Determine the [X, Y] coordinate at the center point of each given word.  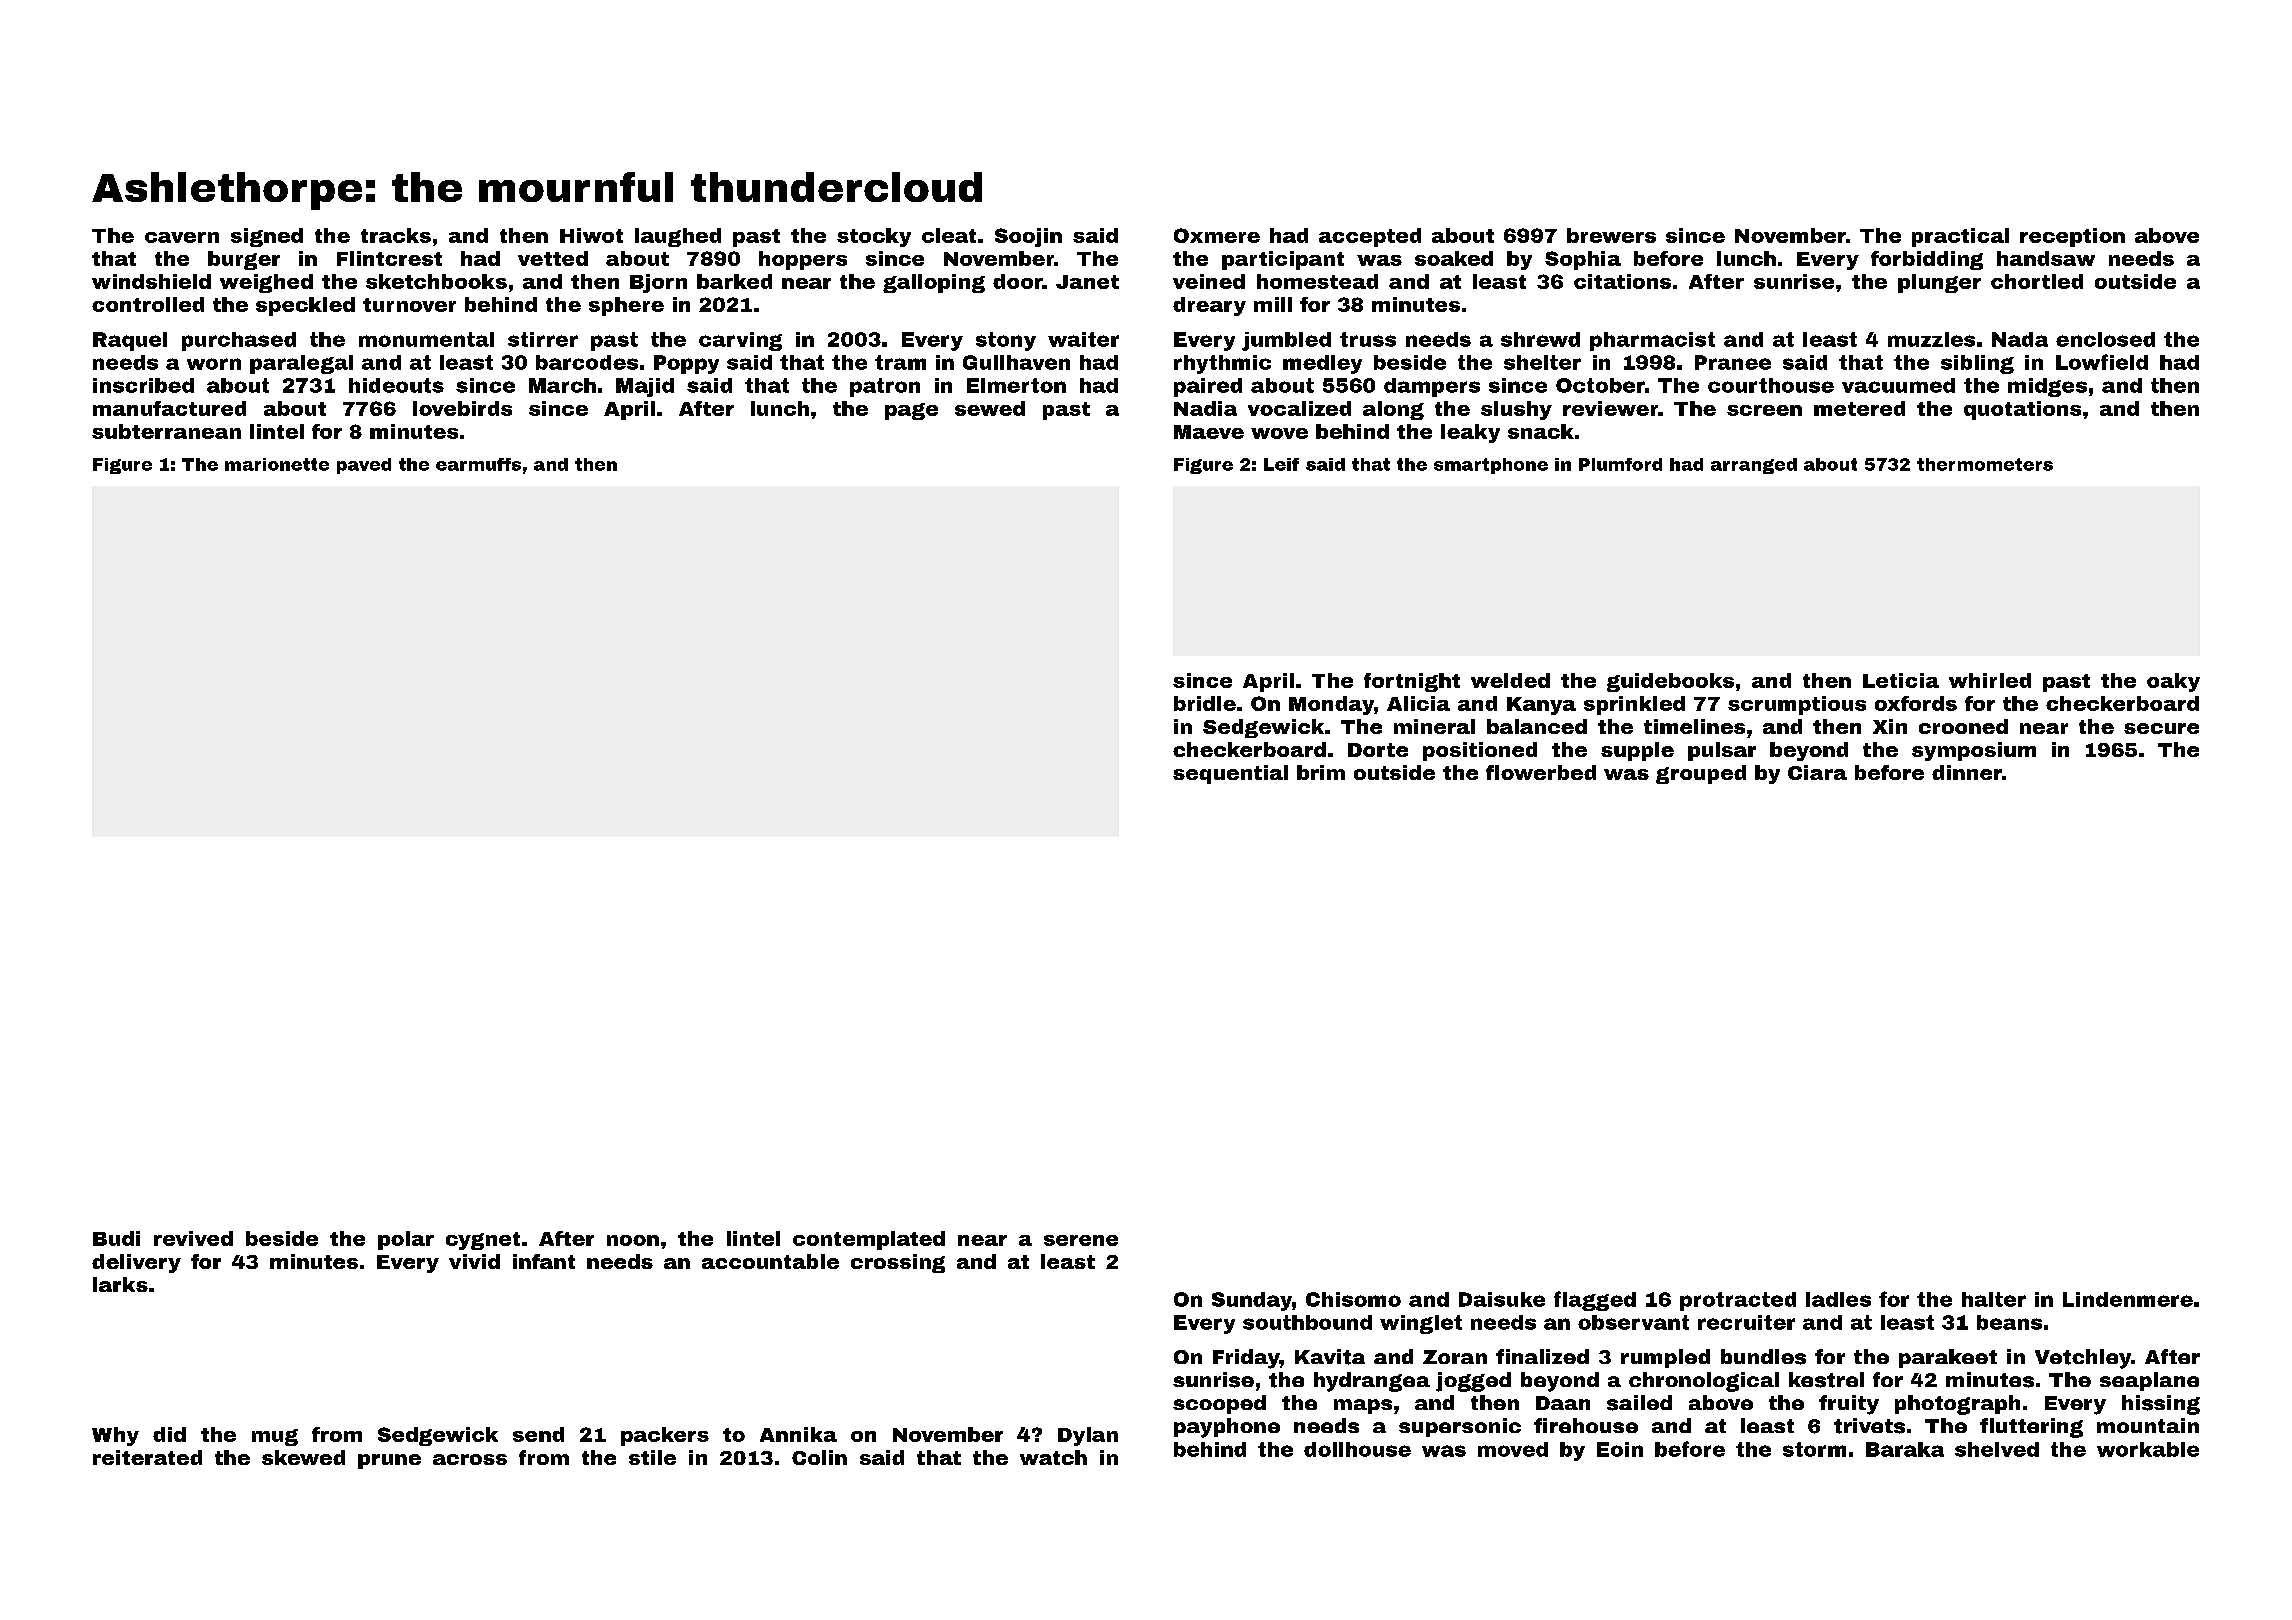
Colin [819, 1457]
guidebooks [1670, 682]
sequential [1230, 774]
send [538, 1434]
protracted [1738, 1301]
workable [2148, 1449]
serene [1081, 1240]
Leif [1281, 464]
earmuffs [478, 464]
